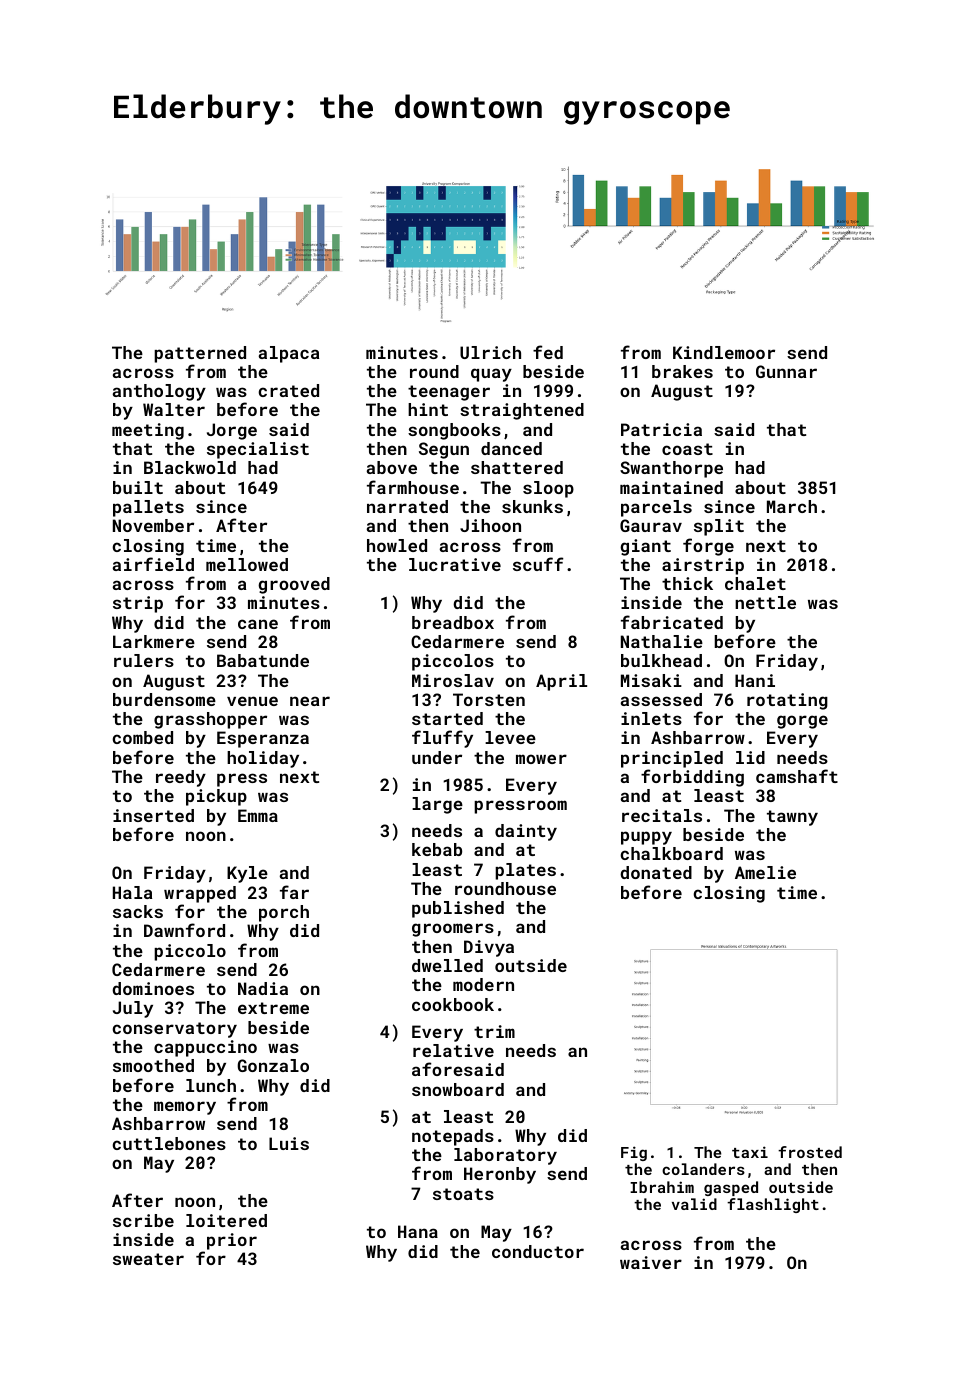 This page has width=955, height=1383. Describe the element at coordinates (755, 680) in the page. I see `Hani` at that location.
